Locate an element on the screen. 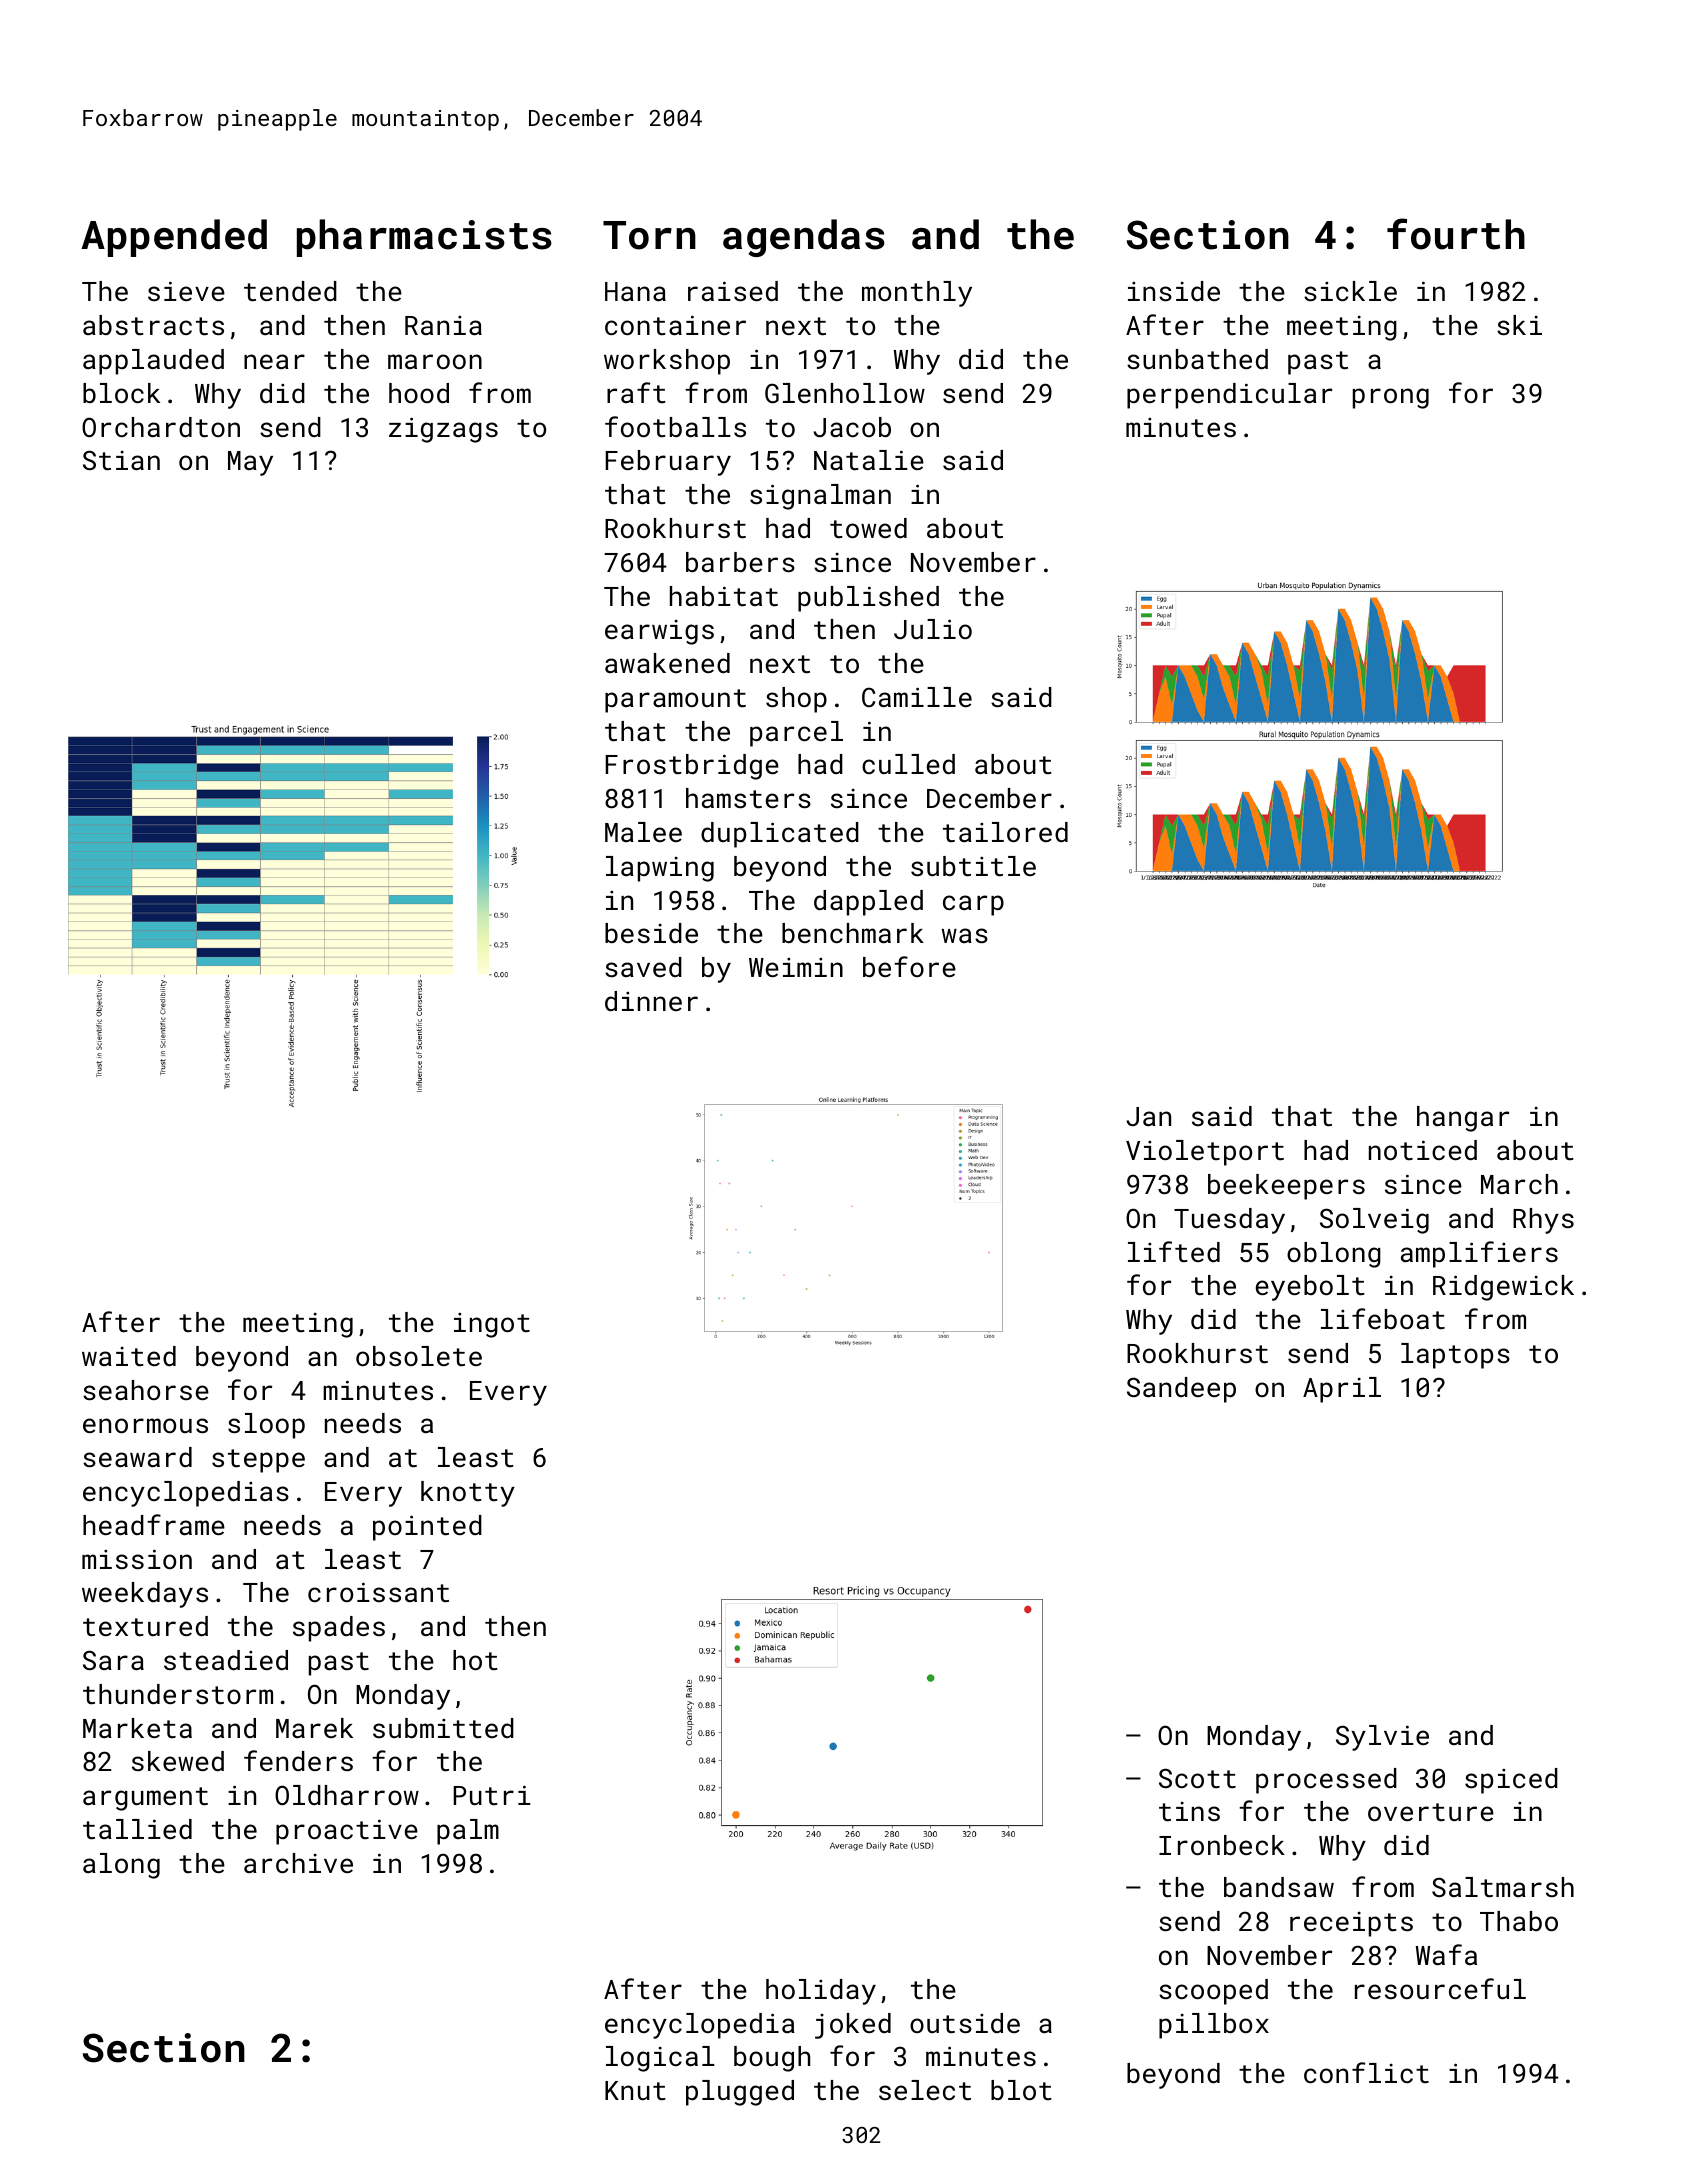 The image size is (1683, 2178). conflict is located at coordinates (1366, 2072).
